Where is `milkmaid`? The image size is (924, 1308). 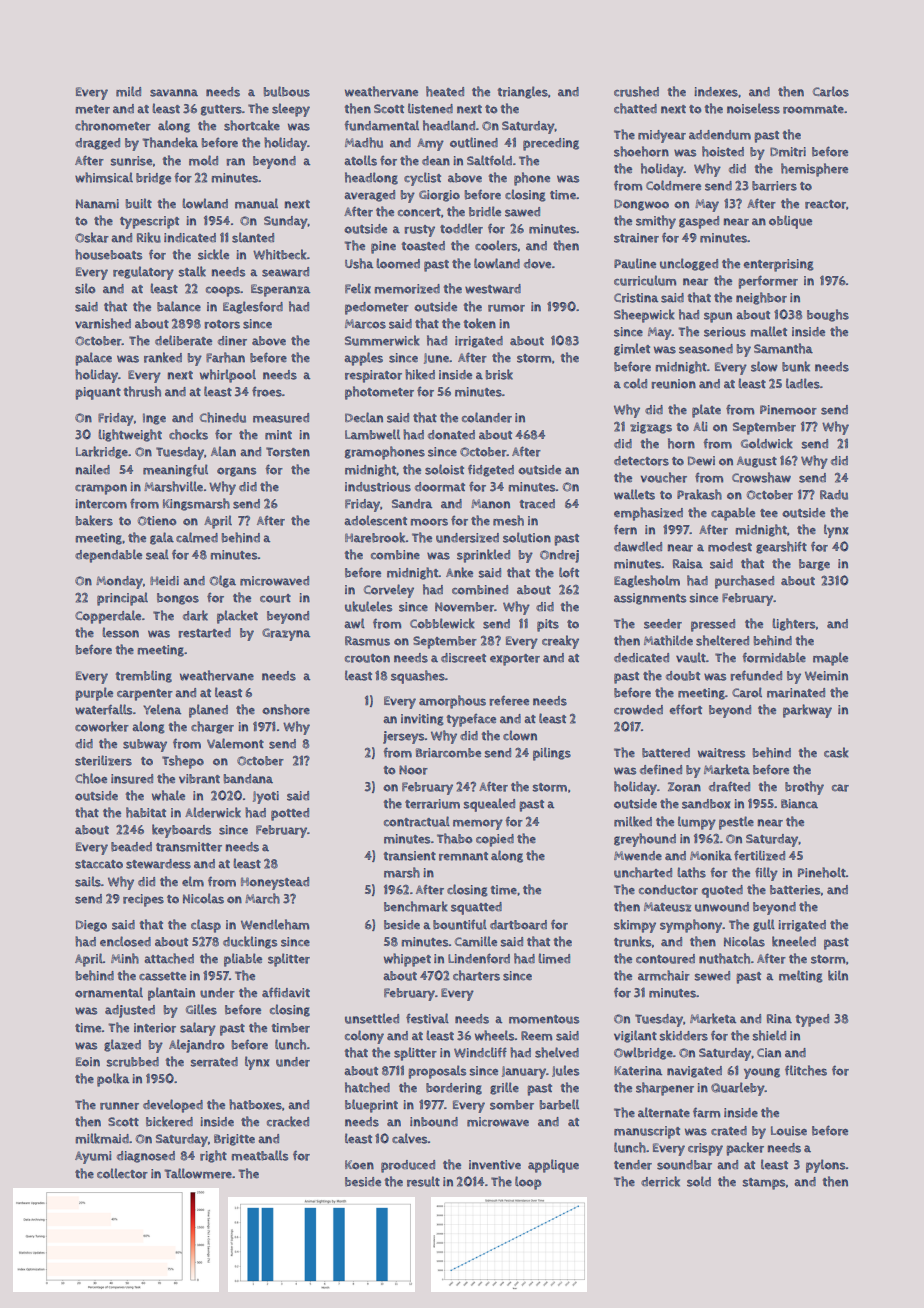
milkmaid is located at coordinates (102, 1138).
